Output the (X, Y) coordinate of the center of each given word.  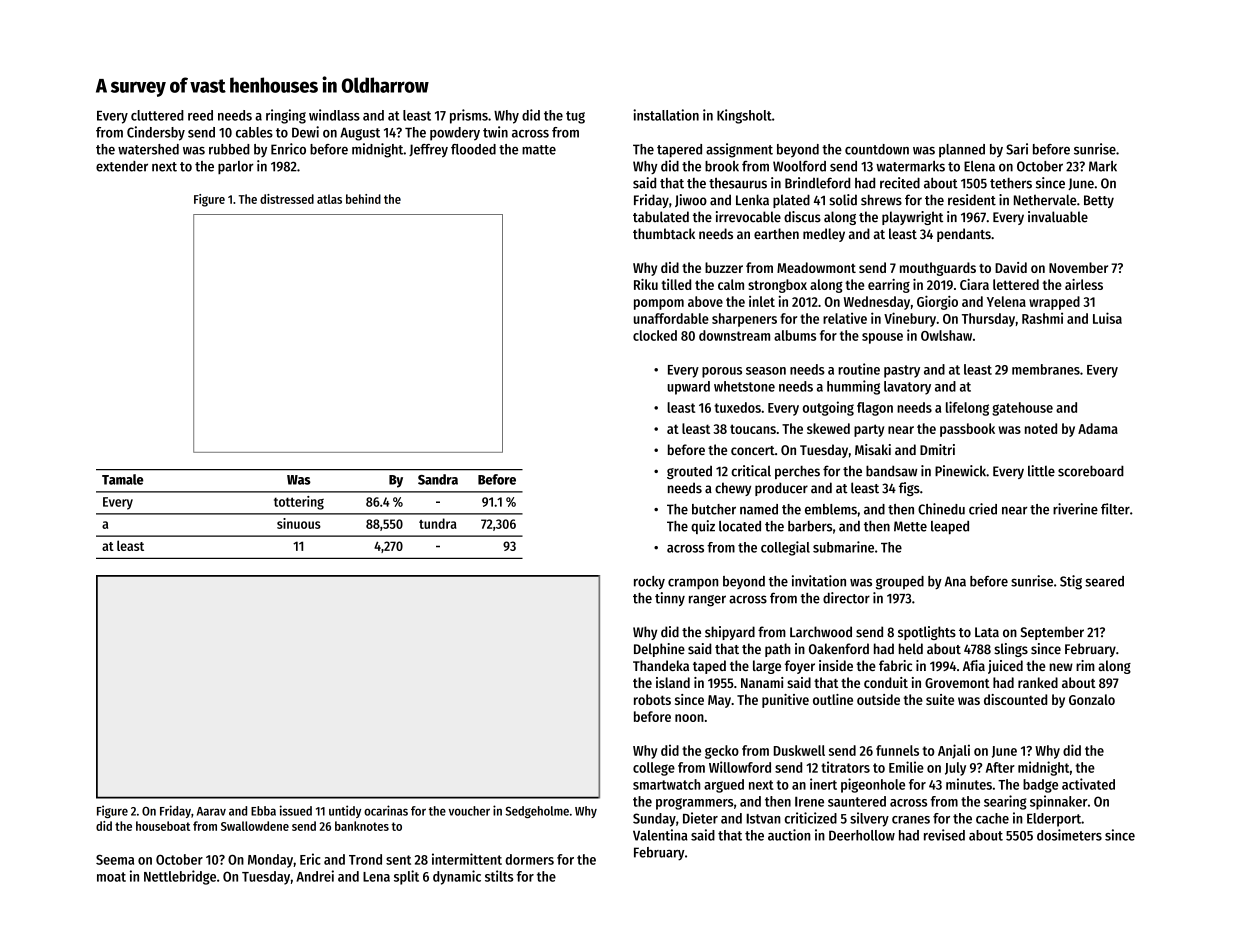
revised (944, 835)
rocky (649, 583)
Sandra (438, 479)
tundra (438, 523)
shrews (881, 200)
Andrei (315, 876)
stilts (499, 876)
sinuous (299, 523)
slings (1011, 650)
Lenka (752, 200)
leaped (950, 527)
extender (122, 166)
